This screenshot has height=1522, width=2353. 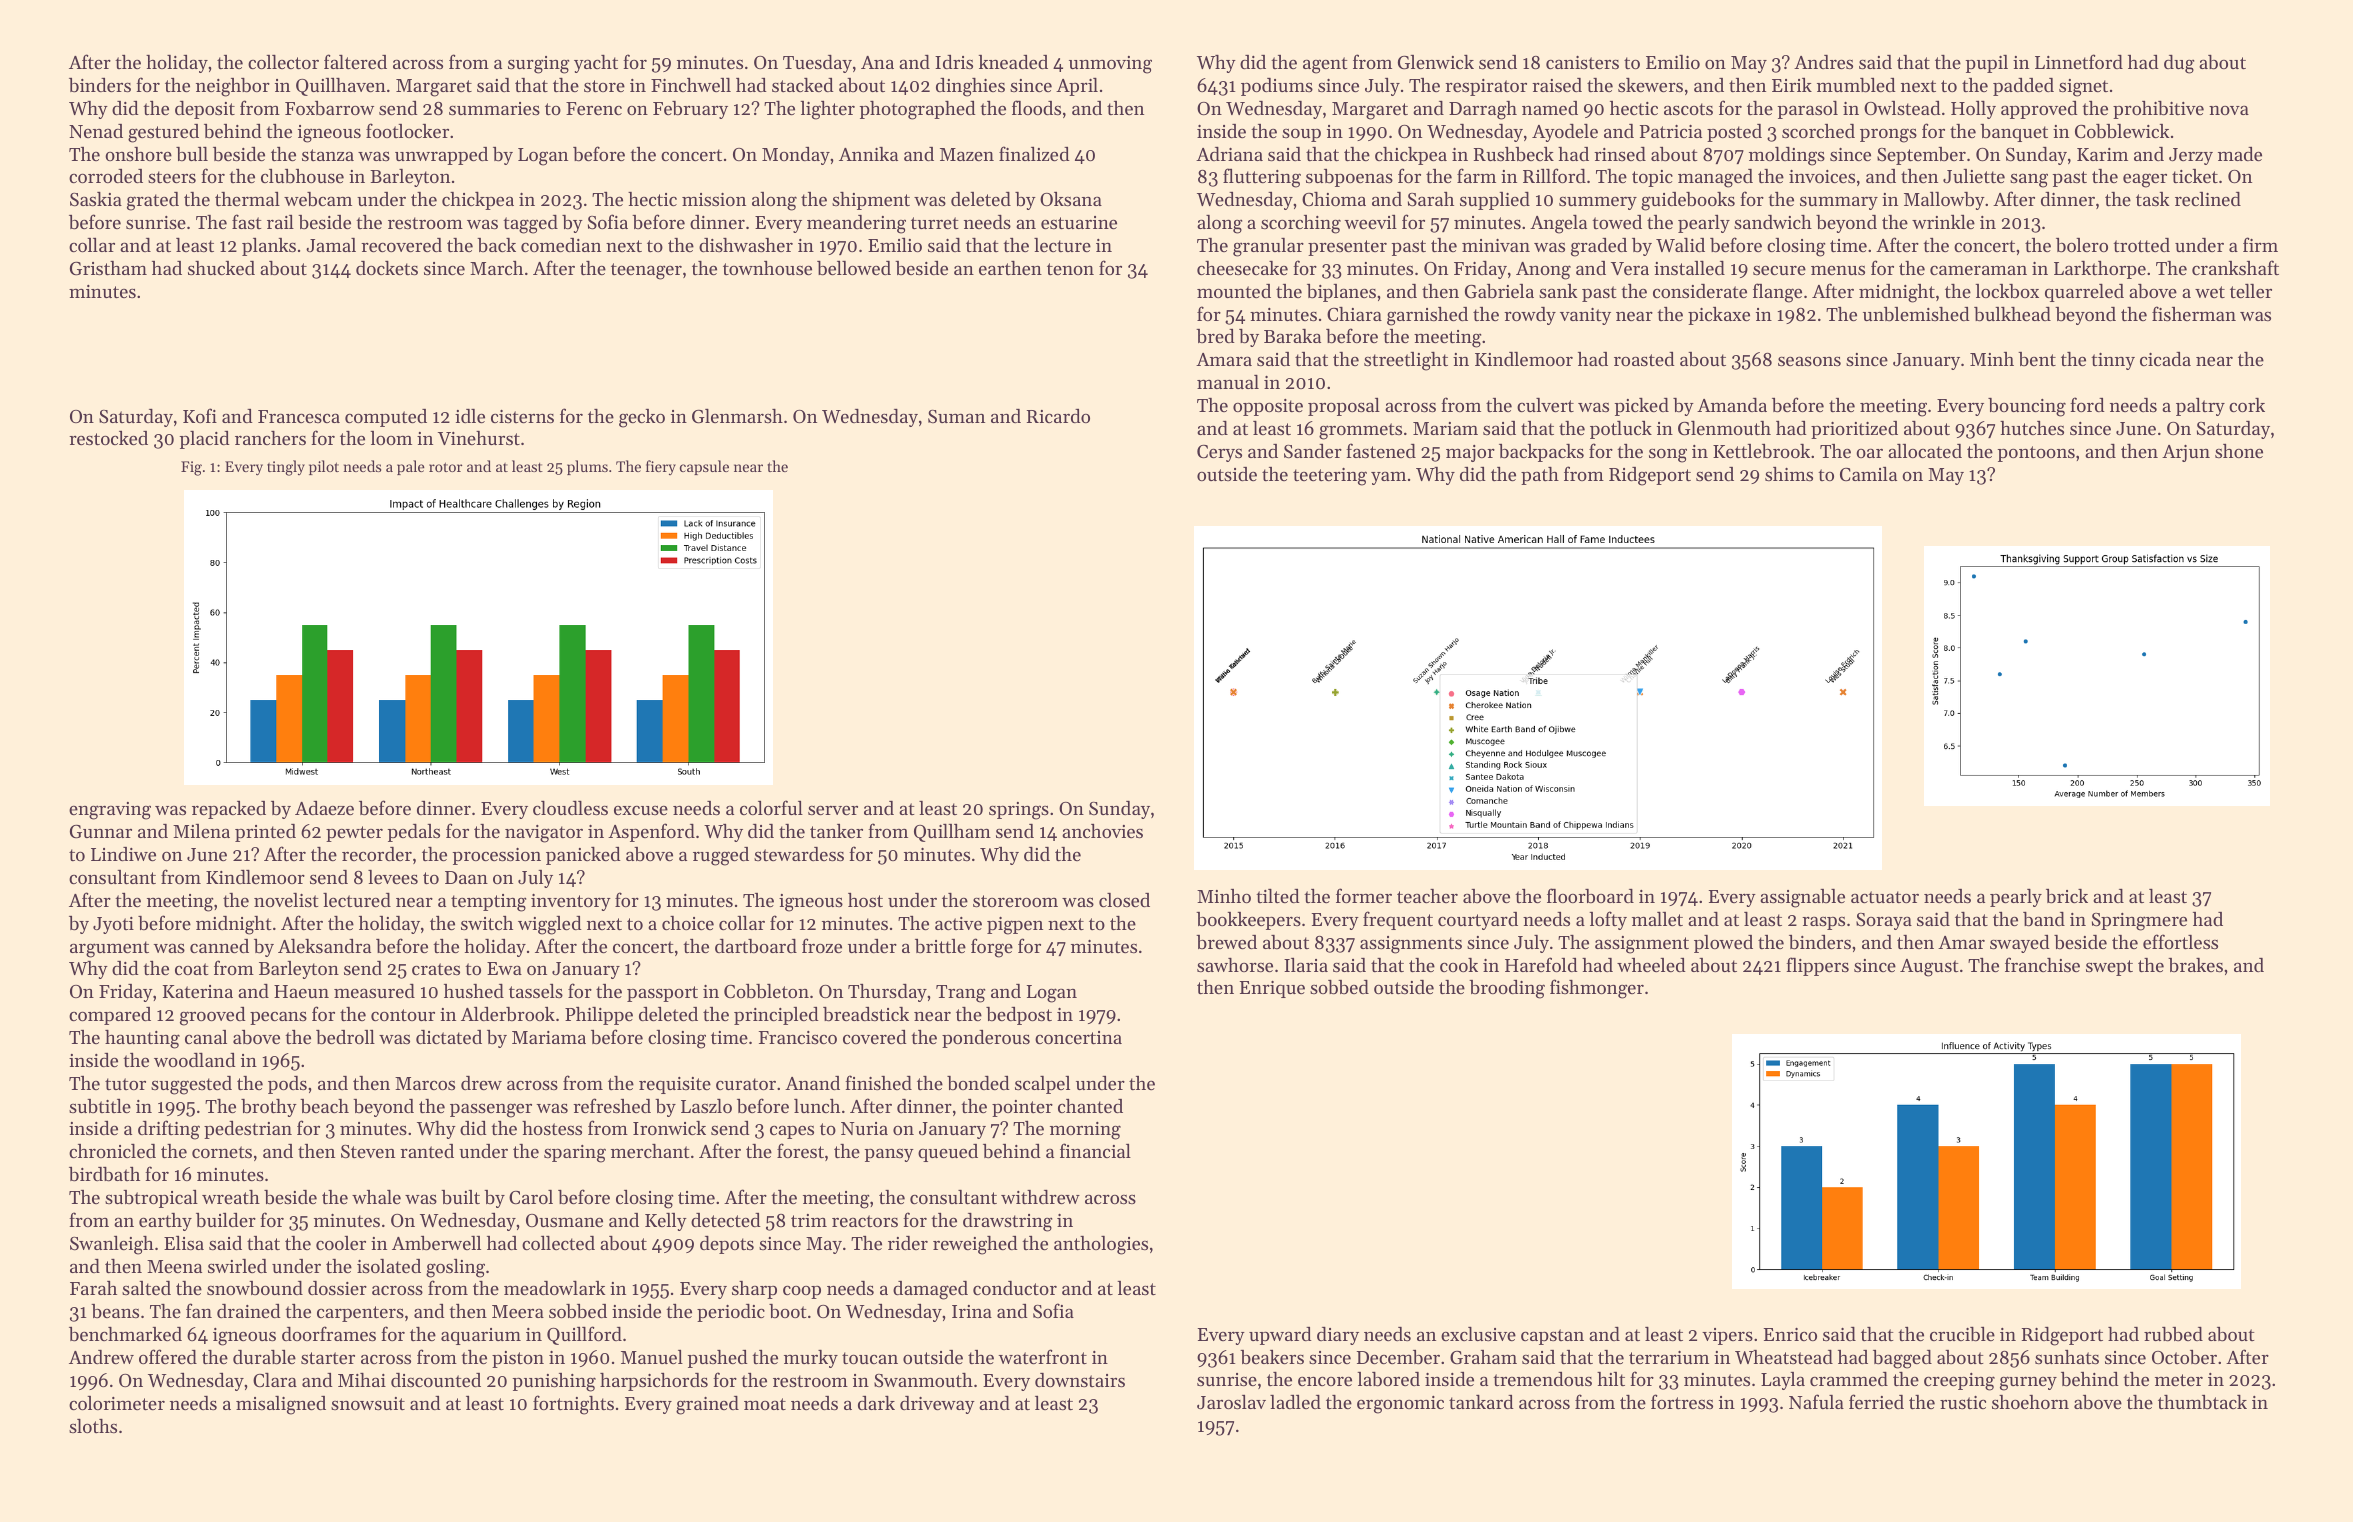 What do you see at coordinates (1102, 831) in the screenshot?
I see `anchovies` at bounding box center [1102, 831].
